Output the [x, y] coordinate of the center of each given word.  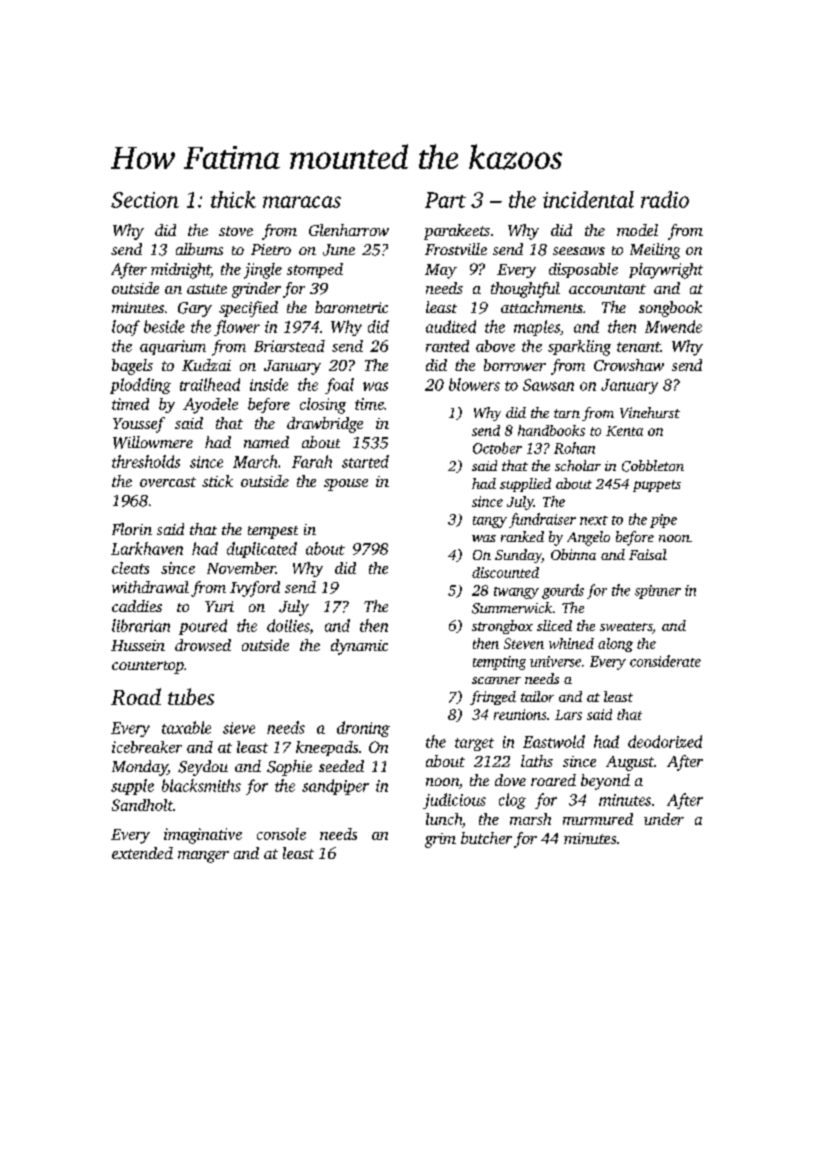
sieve [239, 728]
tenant [638, 347]
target [474, 744]
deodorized [665, 741]
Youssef [139, 425]
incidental [588, 199]
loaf [126, 328]
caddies [137, 606]
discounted [505, 572]
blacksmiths [201, 785]
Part [445, 200]
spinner [658, 592]
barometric [351, 307]
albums [199, 249]
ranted [447, 346]
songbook [670, 309]
